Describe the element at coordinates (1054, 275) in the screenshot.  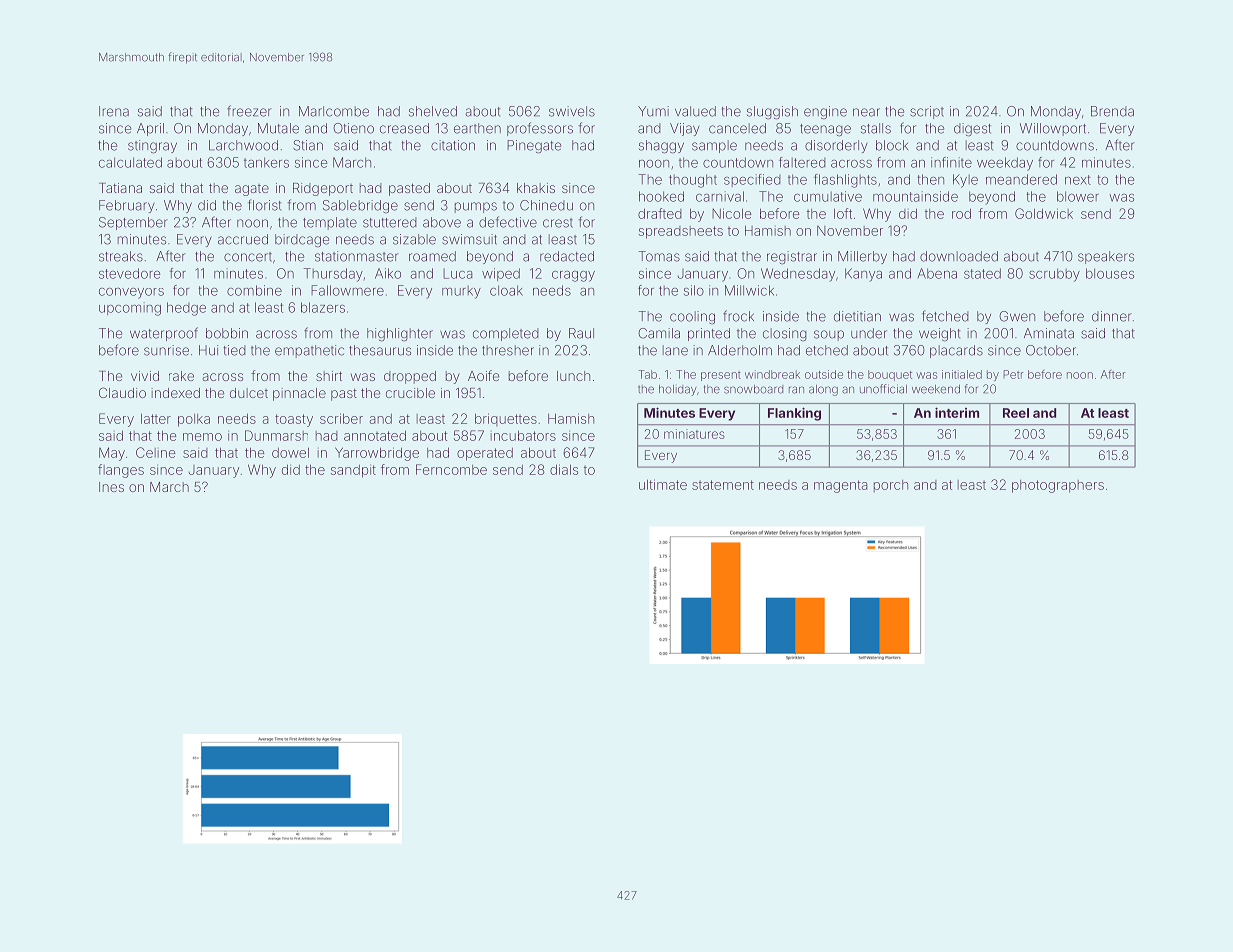
I see `scrubby` at that location.
